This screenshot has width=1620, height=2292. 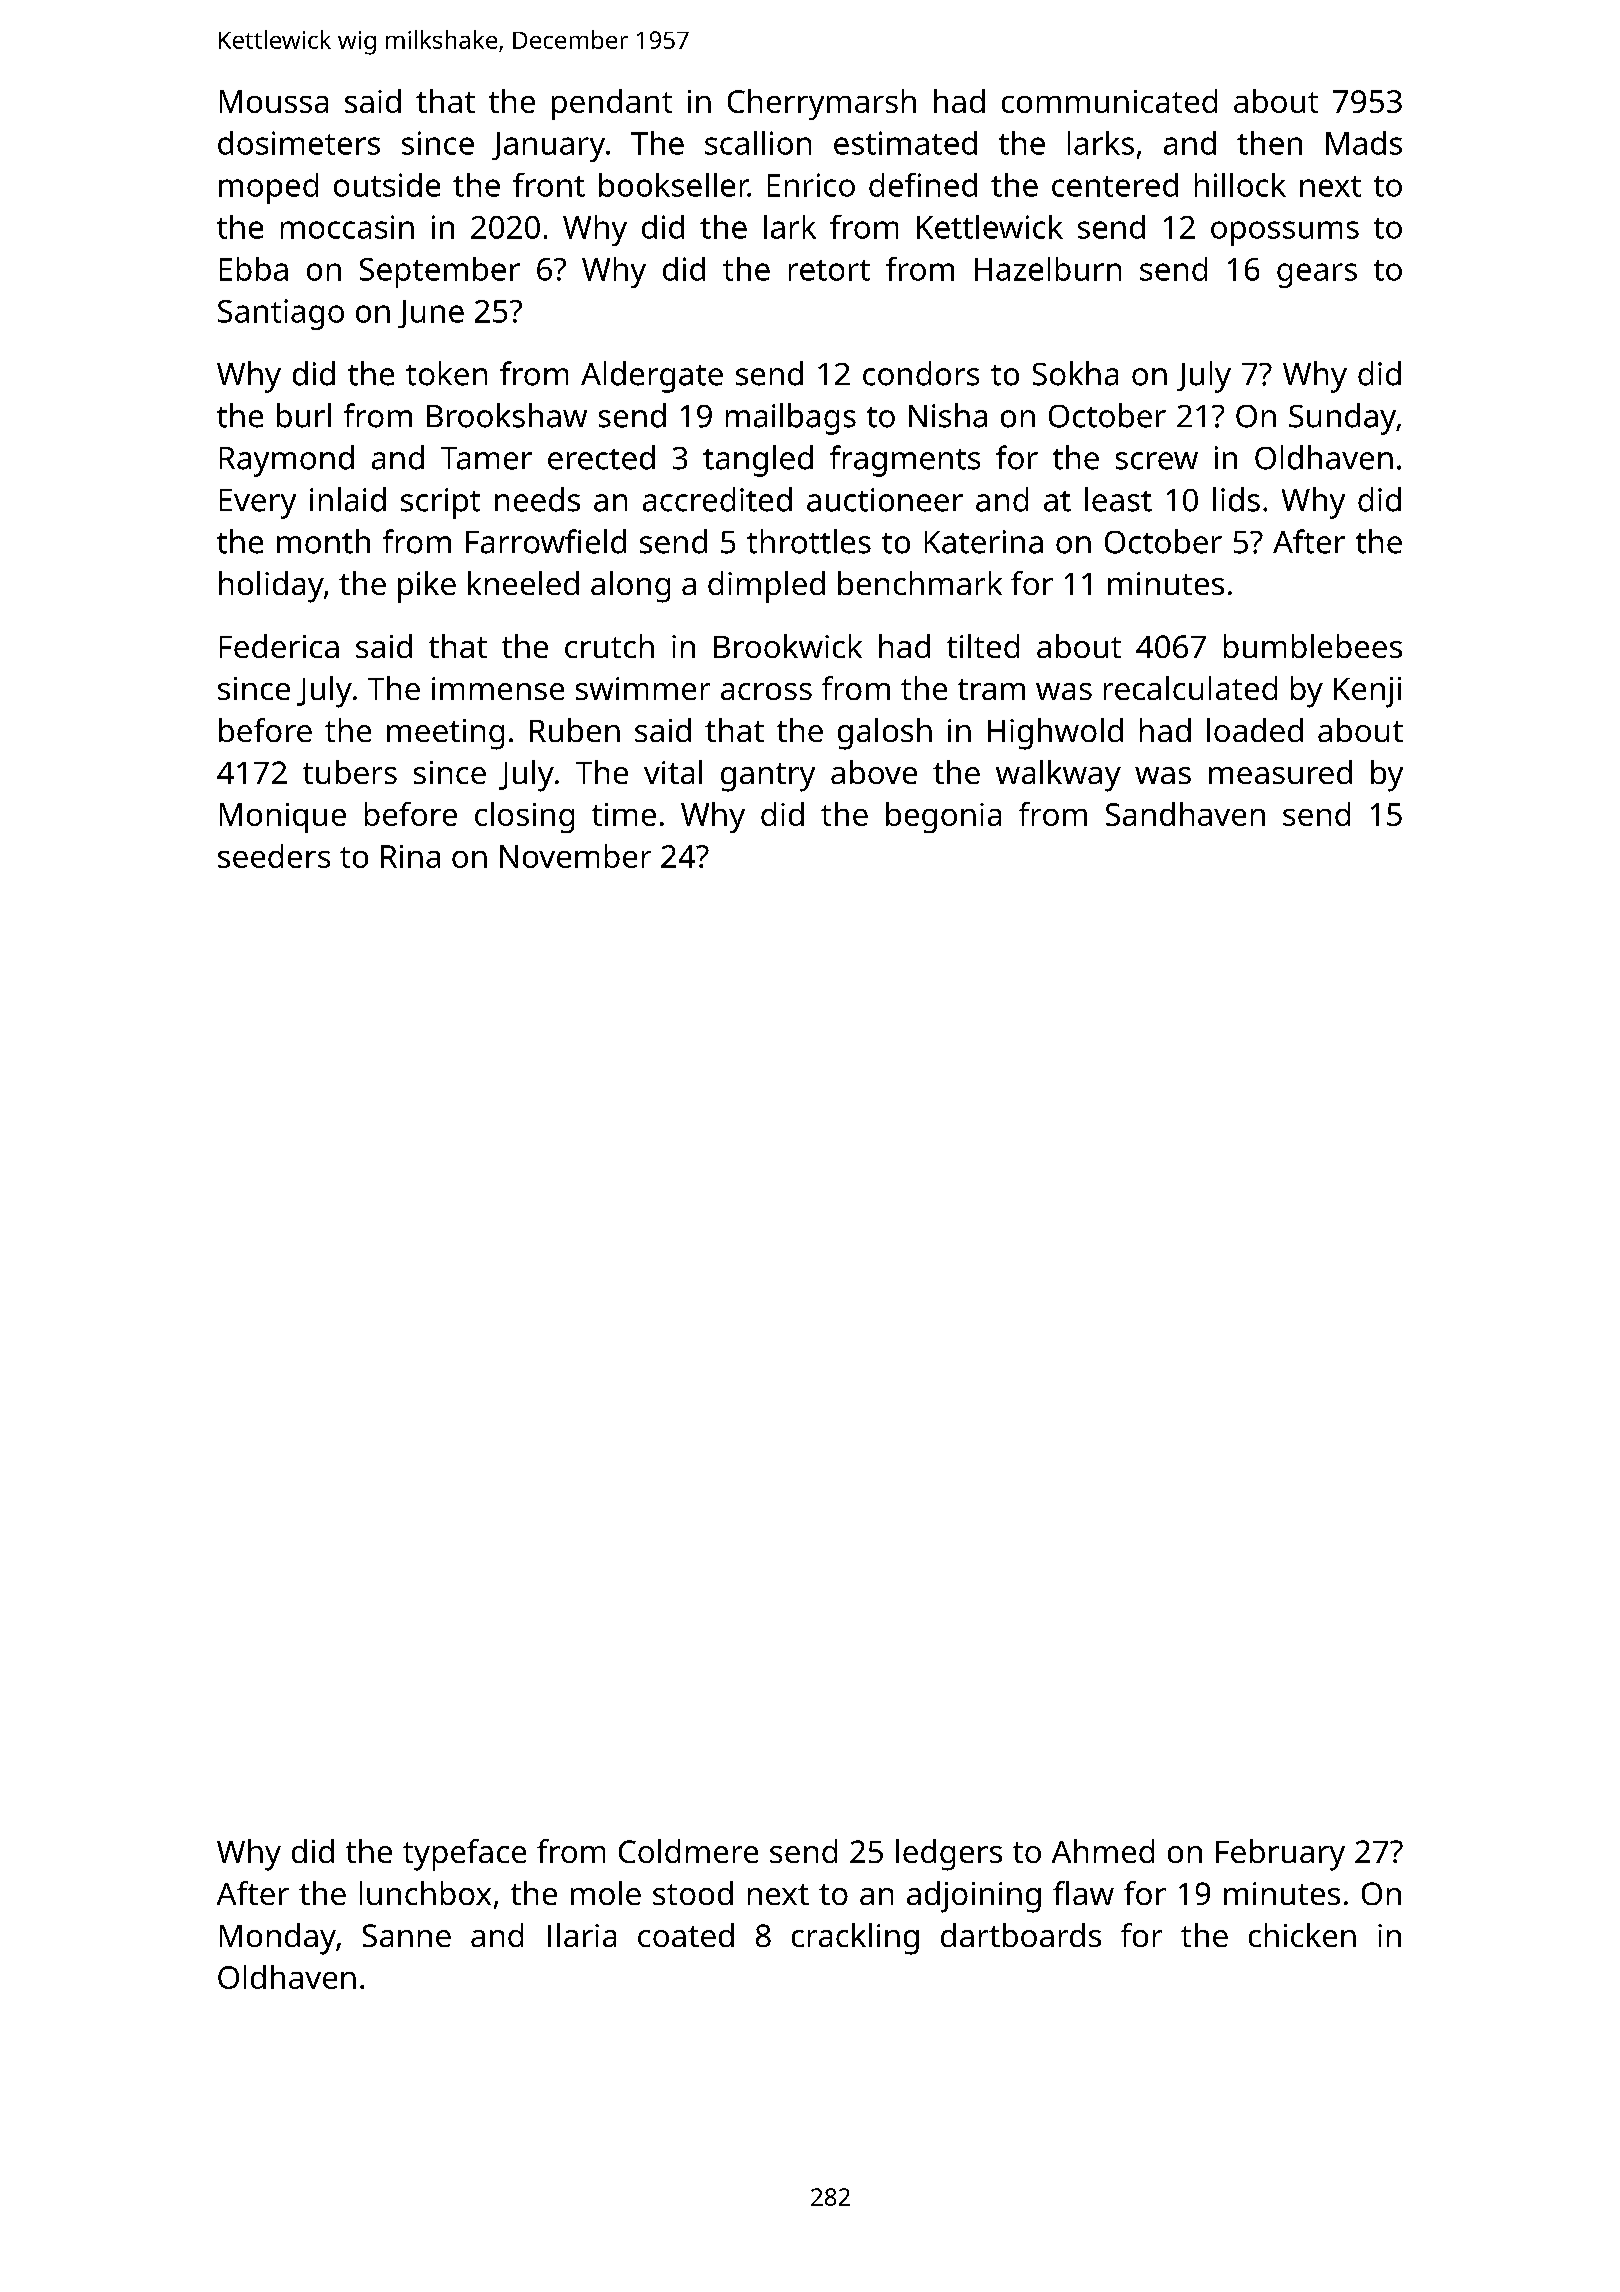 What do you see at coordinates (766, 691) in the screenshot?
I see `across` at bounding box center [766, 691].
